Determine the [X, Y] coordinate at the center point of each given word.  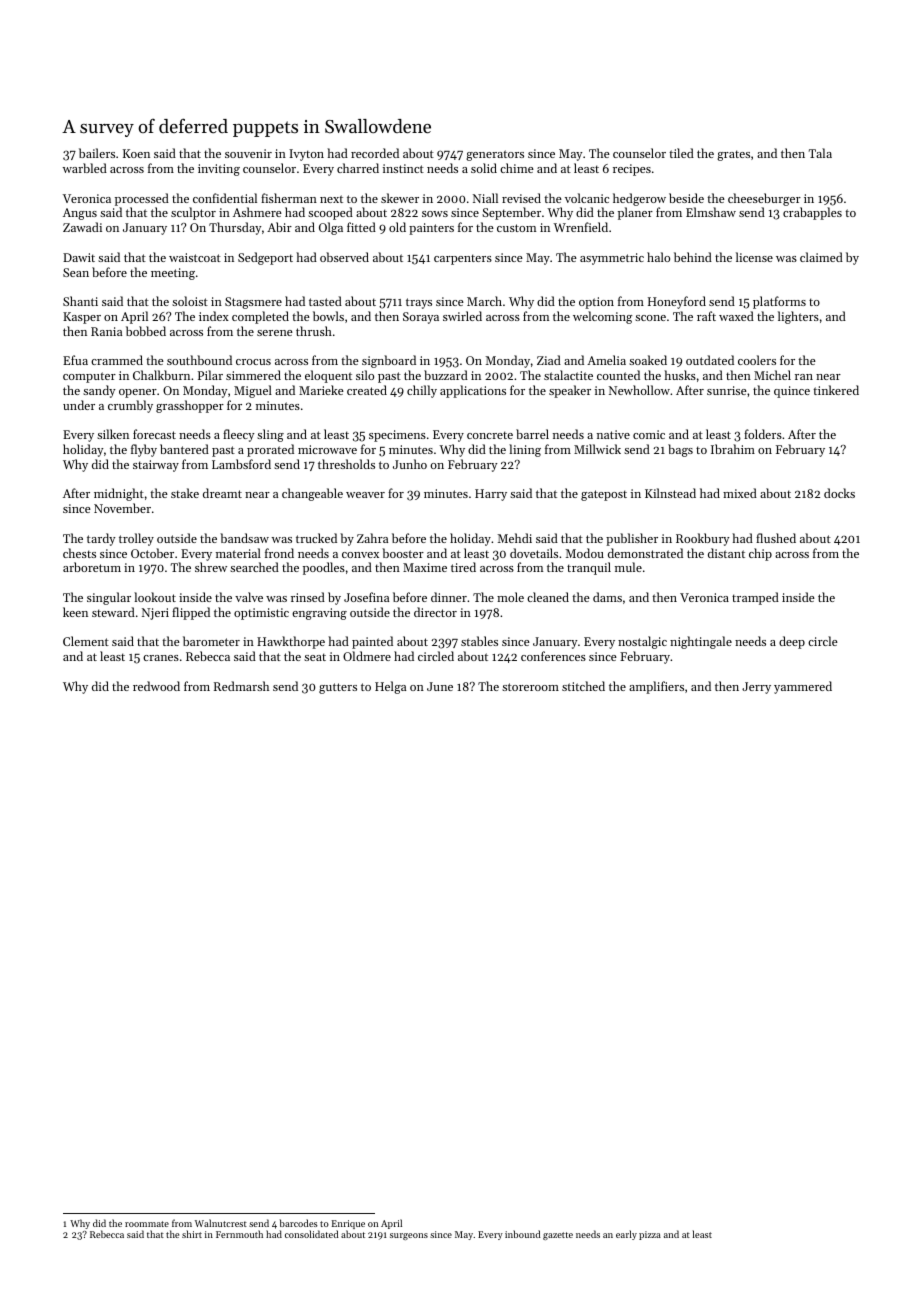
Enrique [348, 1224]
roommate [147, 1224]
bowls [328, 316]
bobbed [146, 331]
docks [839, 493]
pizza [650, 1235]
